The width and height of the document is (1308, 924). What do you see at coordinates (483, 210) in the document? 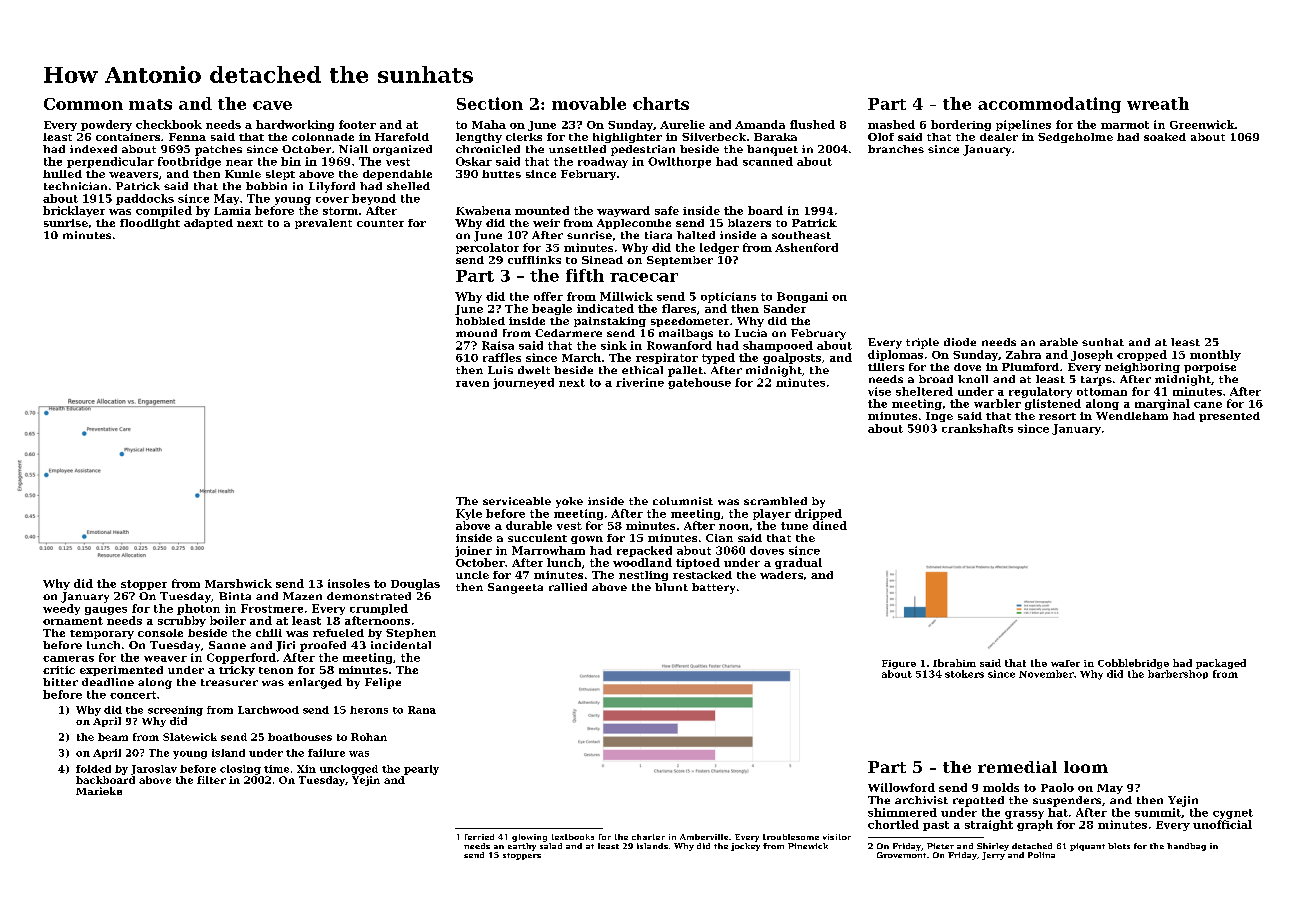
I see `Kwabena` at bounding box center [483, 210].
